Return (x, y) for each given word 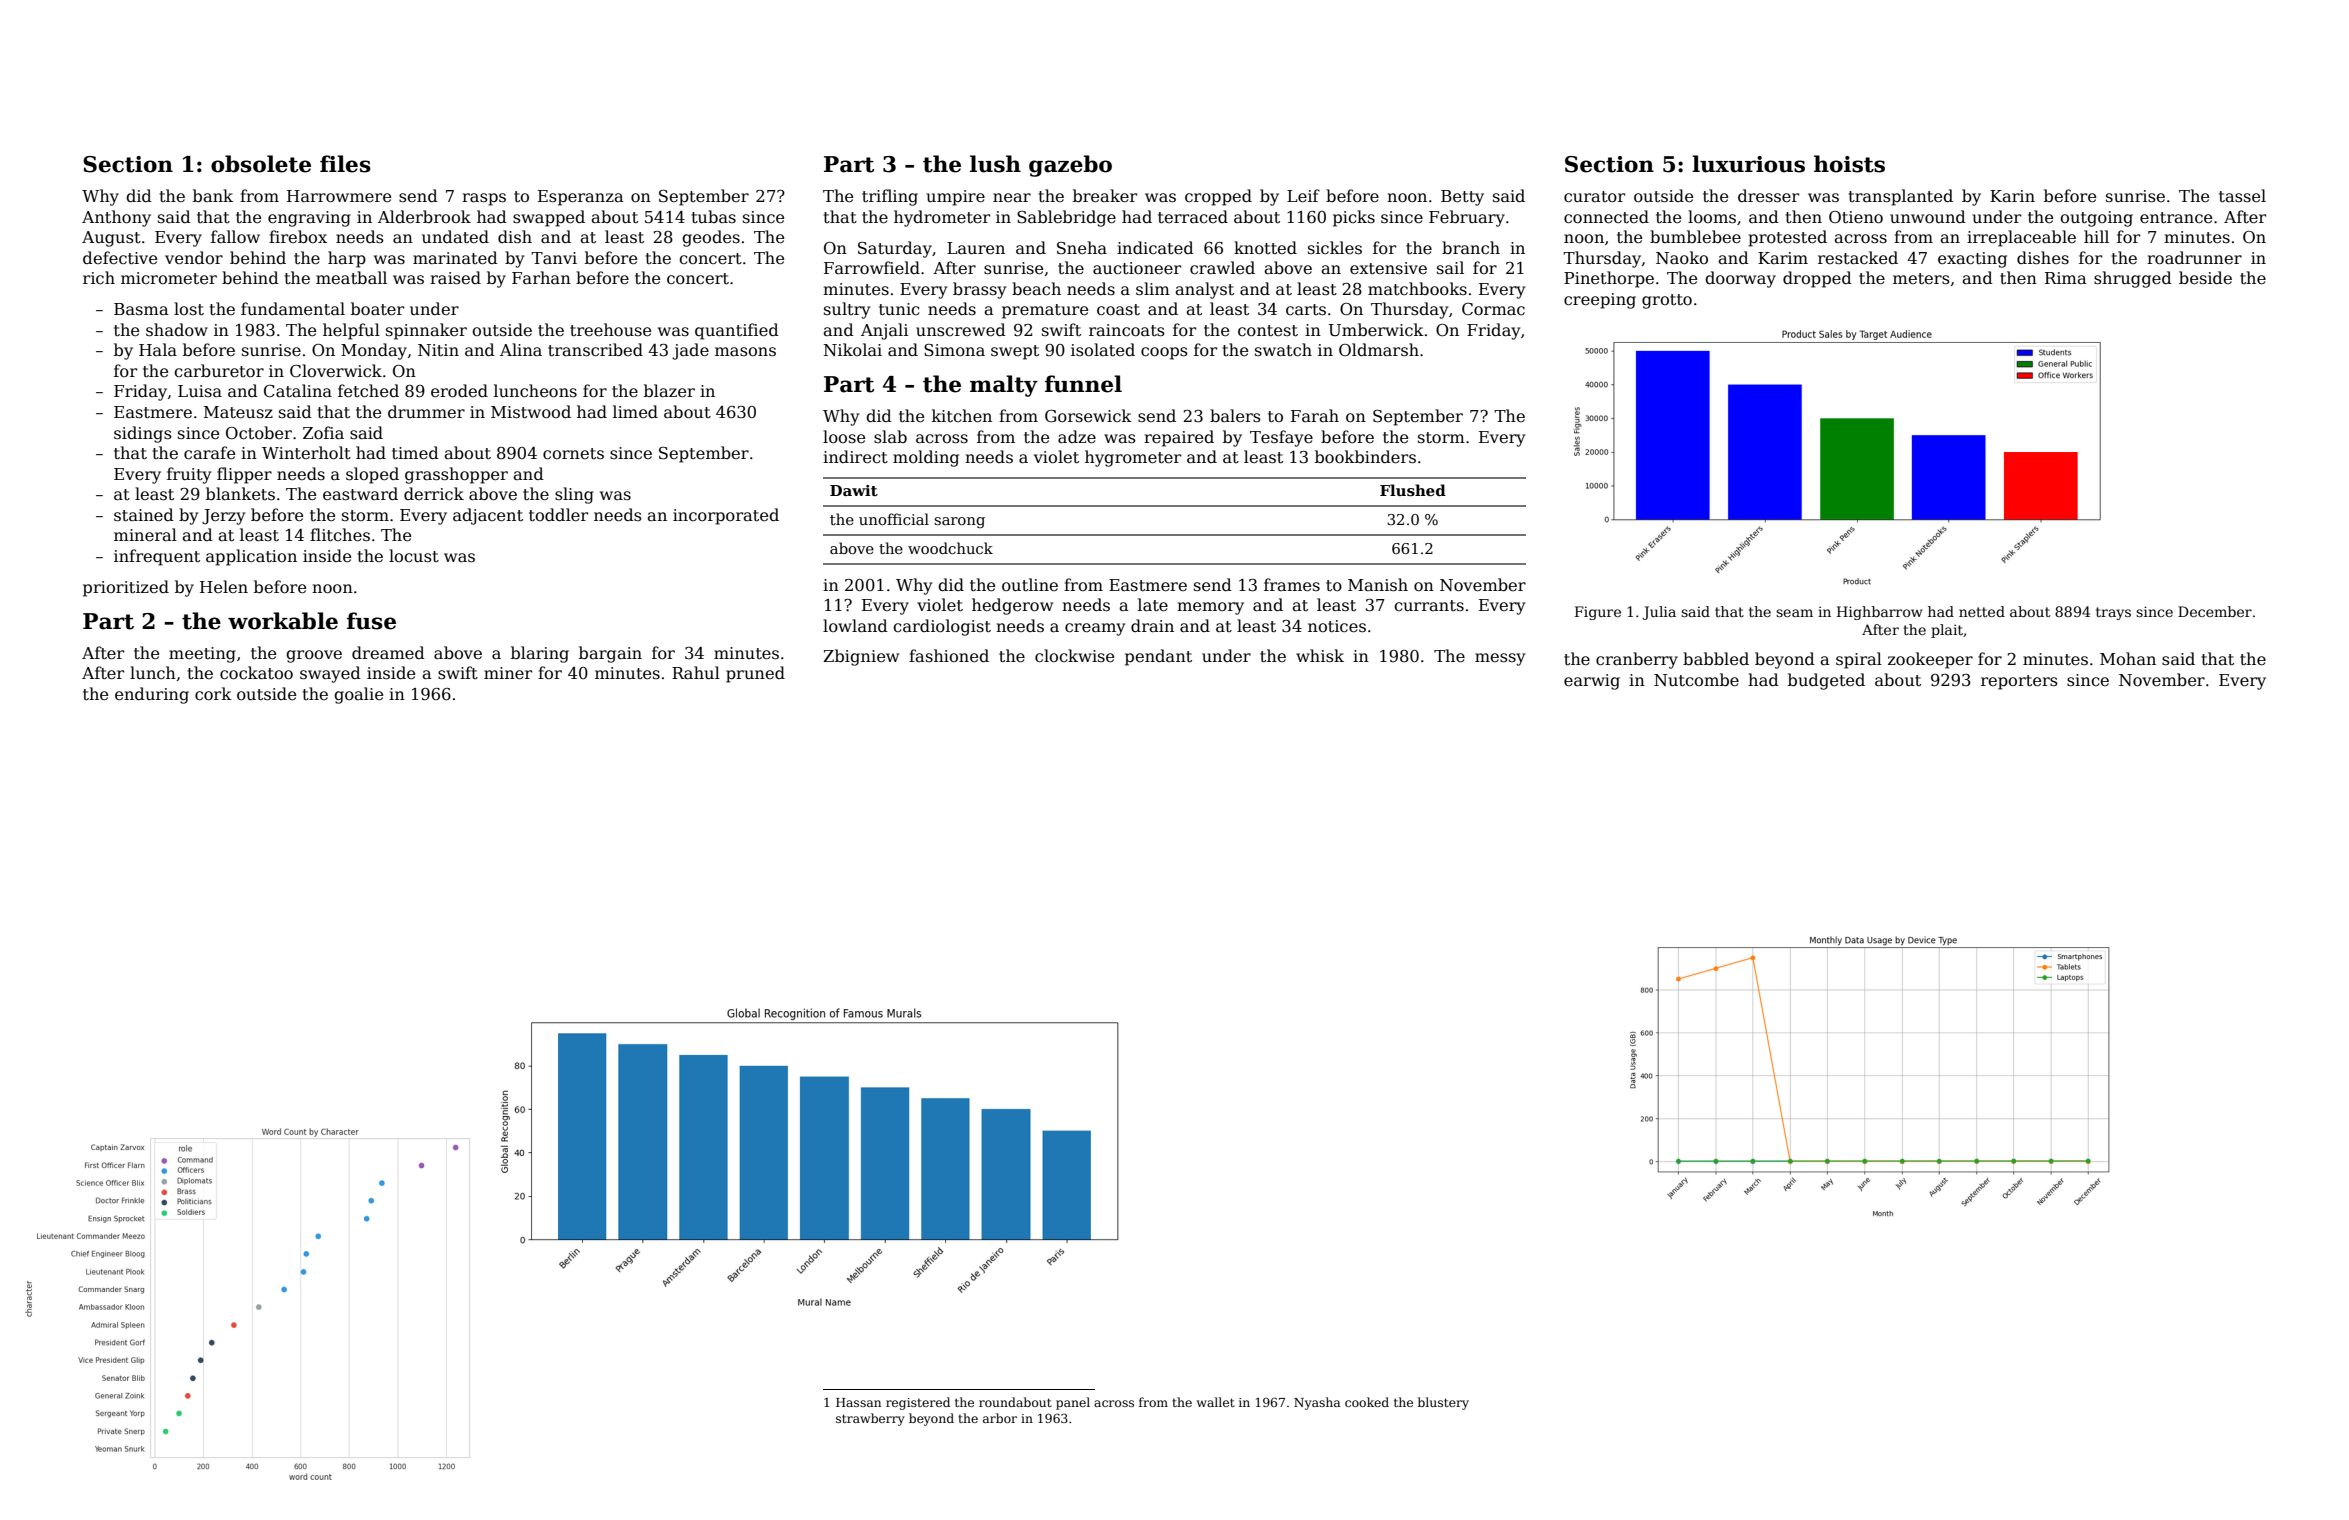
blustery (1443, 1403)
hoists (1849, 164)
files (345, 164)
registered (918, 1403)
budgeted (1826, 681)
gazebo (1070, 166)
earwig (1592, 682)
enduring (152, 695)
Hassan (858, 1402)
